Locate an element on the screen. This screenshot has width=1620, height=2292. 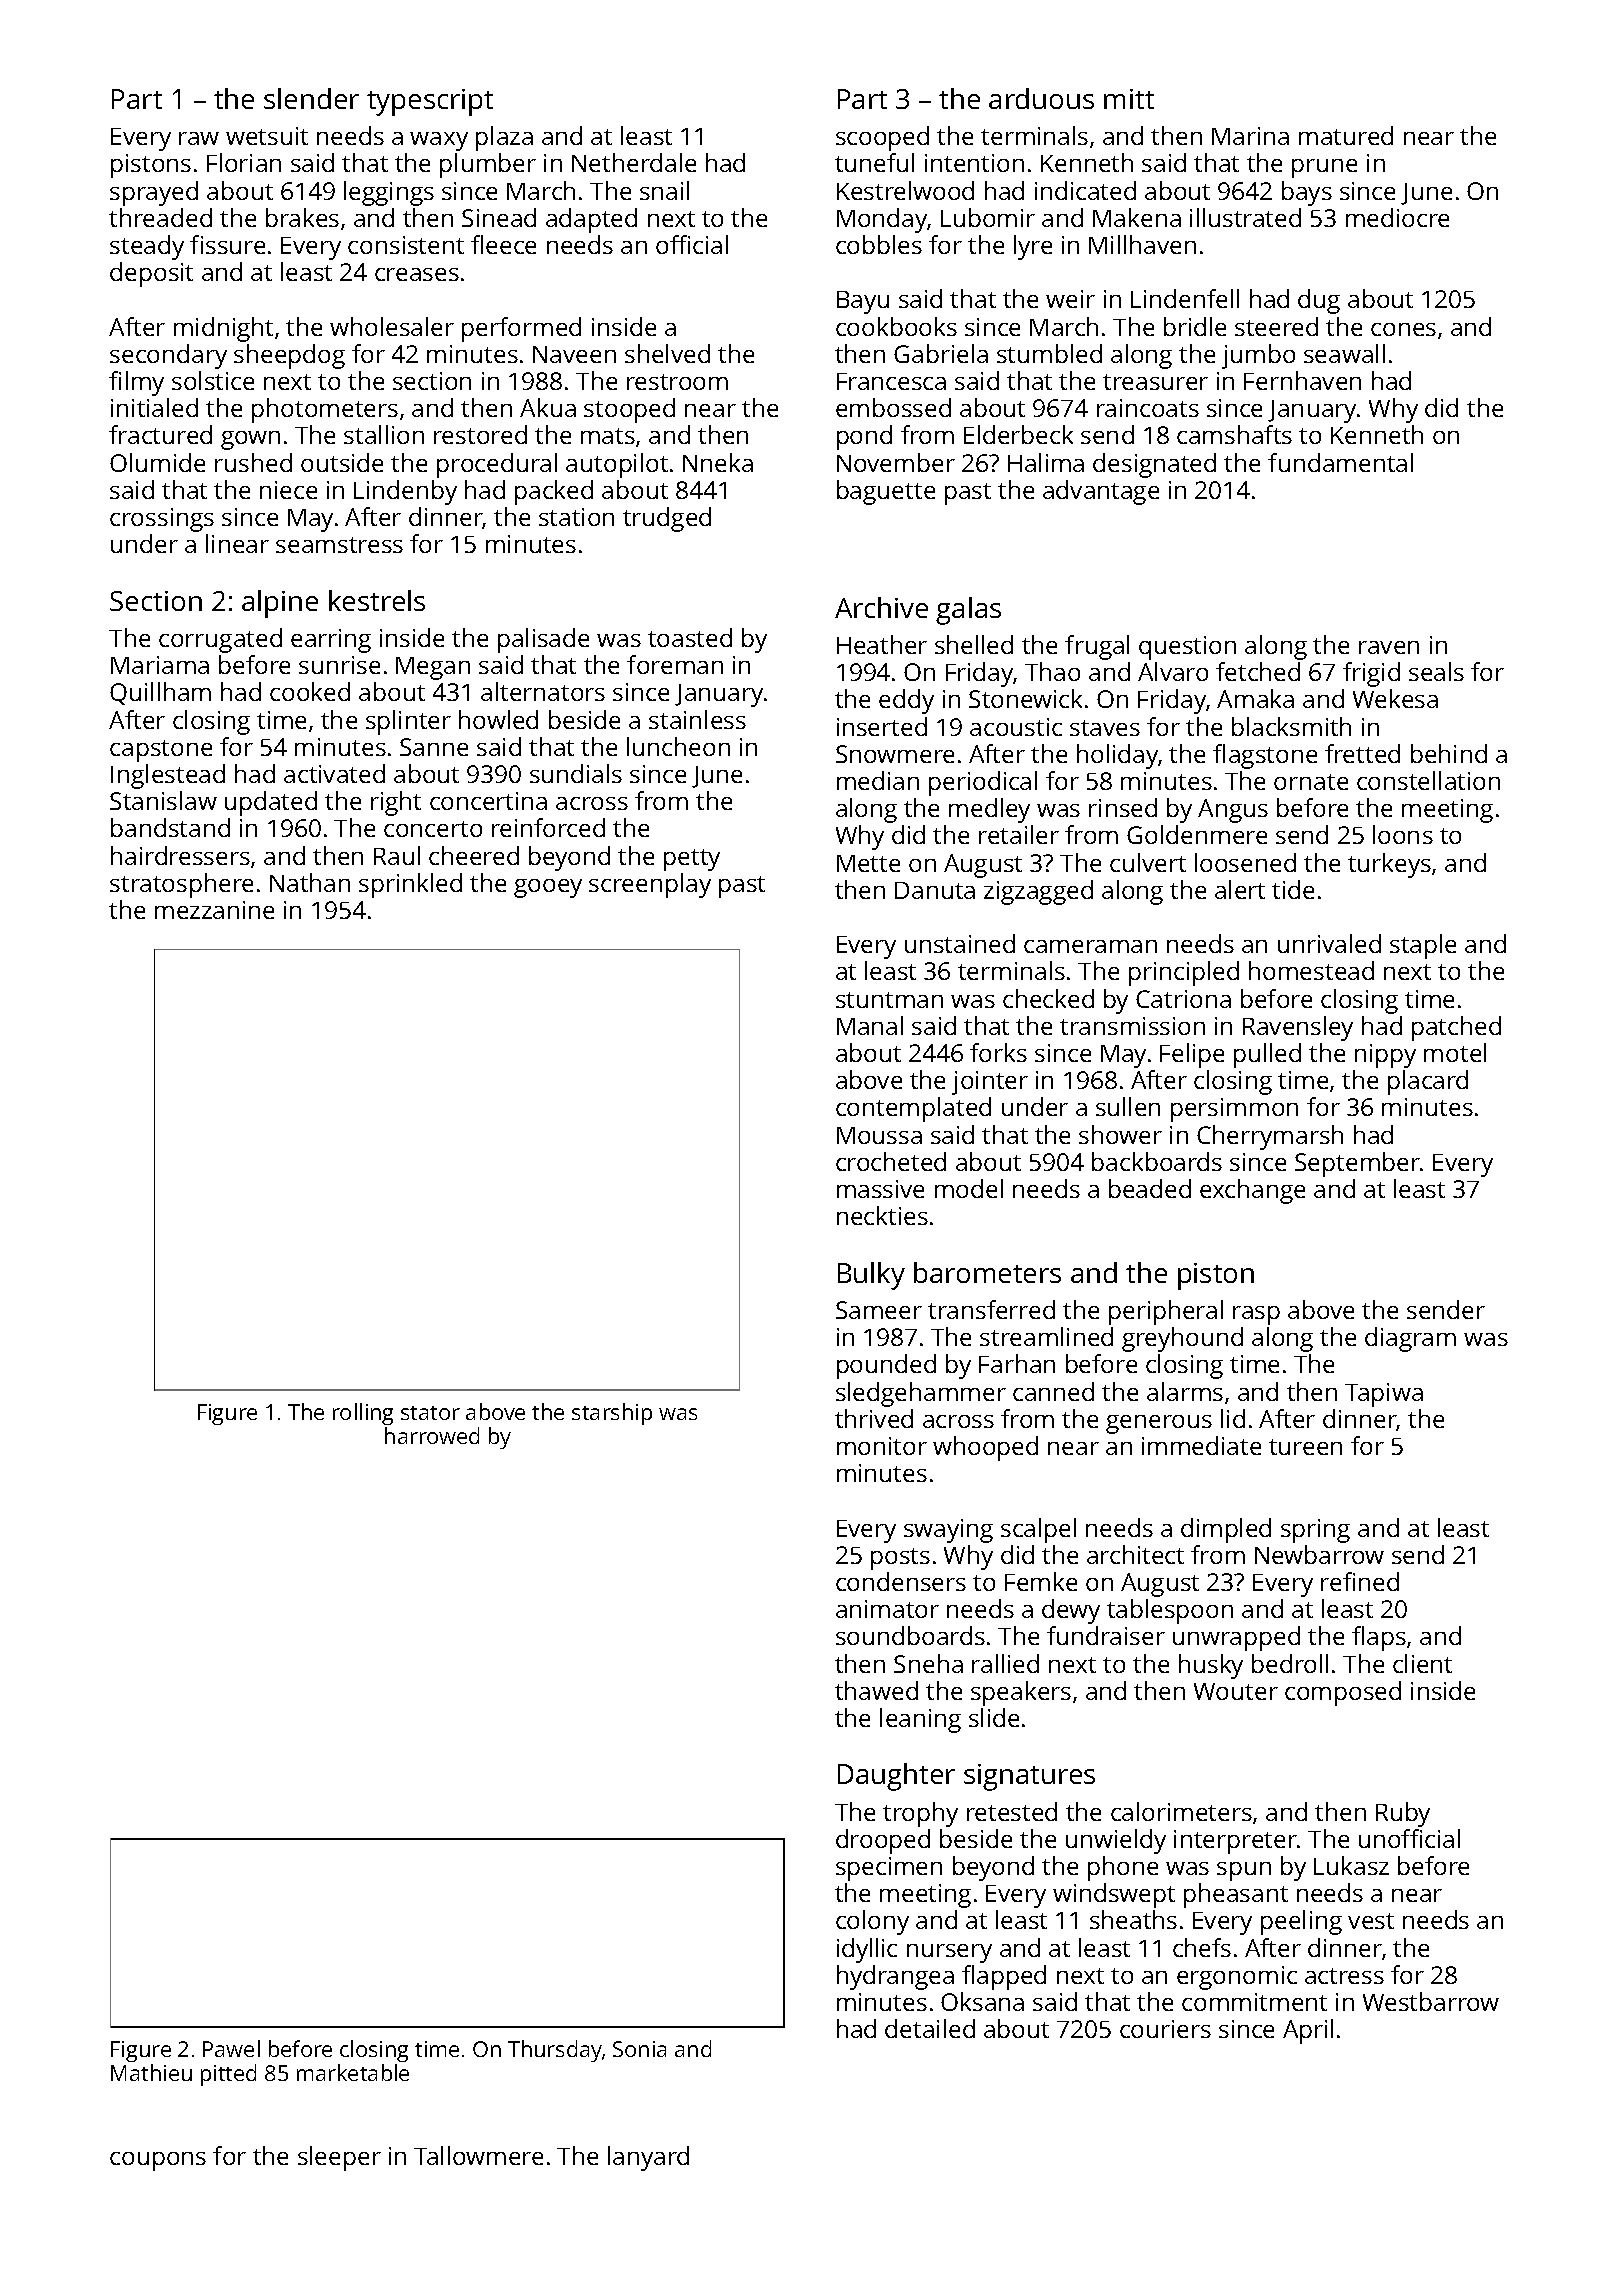
mitt is located at coordinates (1129, 99).
